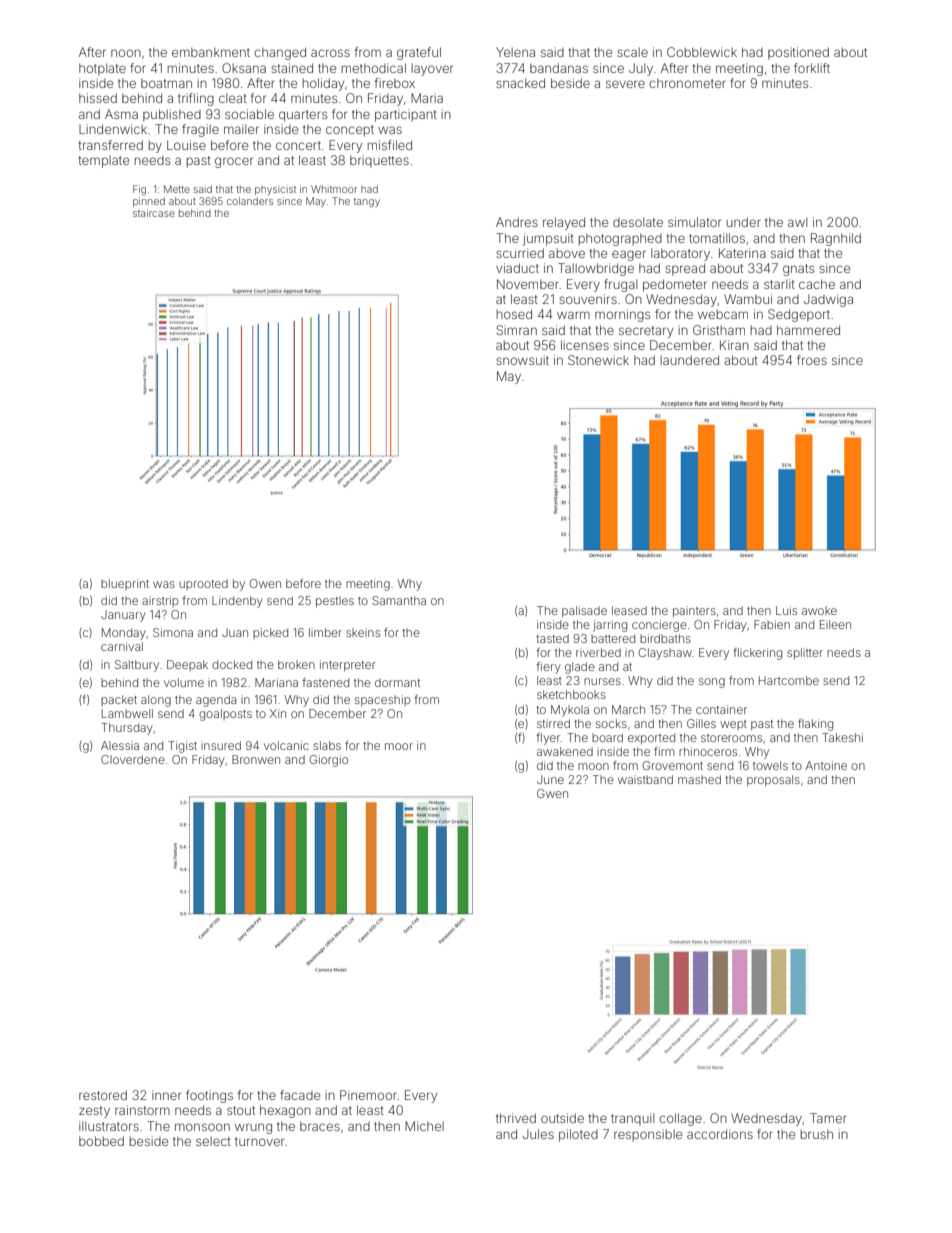 The image size is (952, 1233). I want to click on Gwen, so click(552, 793).
